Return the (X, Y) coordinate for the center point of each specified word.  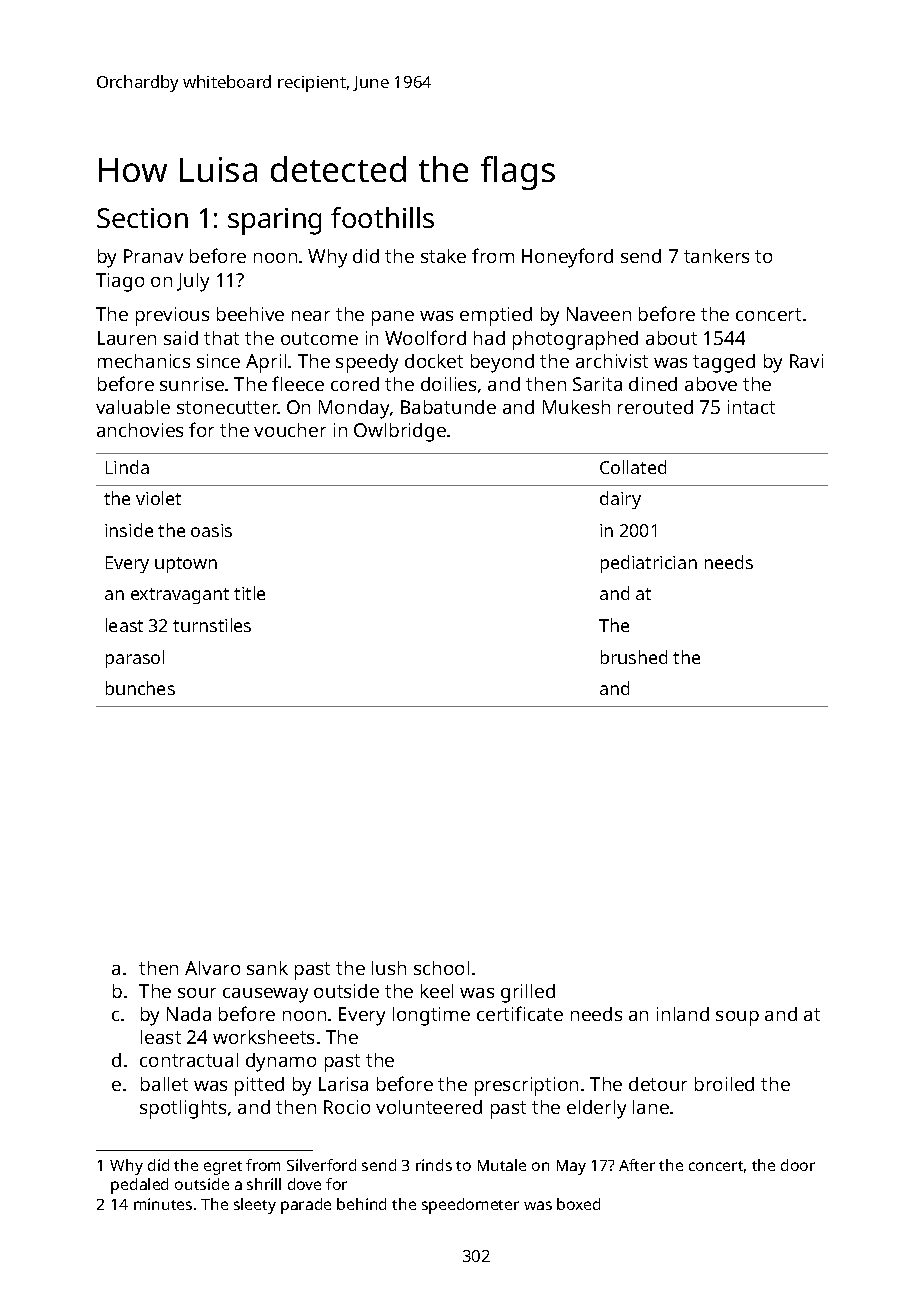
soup (737, 1018)
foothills (382, 217)
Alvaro (212, 968)
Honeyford (567, 258)
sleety (255, 1206)
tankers (716, 256)
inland (683, 1014)
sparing (274, 221)
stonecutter (227, 407)
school (441, 968)
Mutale (502, 1165)
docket (434, 361)
